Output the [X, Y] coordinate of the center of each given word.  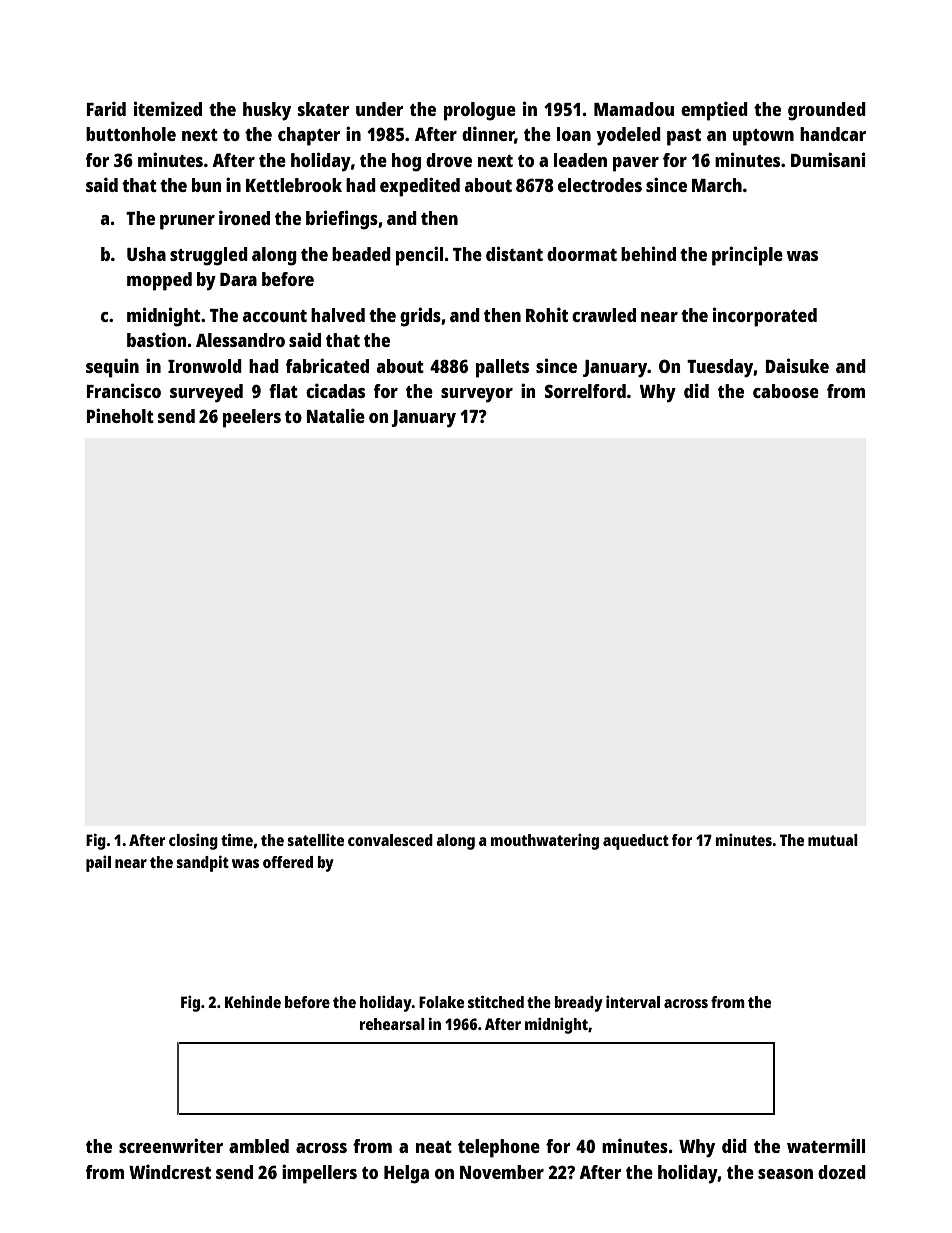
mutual [833, 840]
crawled [604, 315]
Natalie [335, 415]
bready [579, 1004]
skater [324, 109]
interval [633, 1002]
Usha [146, 254]
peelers [252, 418]
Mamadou [634, 109]
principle [747, 256]
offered [288, 862]
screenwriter [171, 1145]
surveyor [477, 395]
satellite [315, 840]
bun [206, 185]
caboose [786, 391]
